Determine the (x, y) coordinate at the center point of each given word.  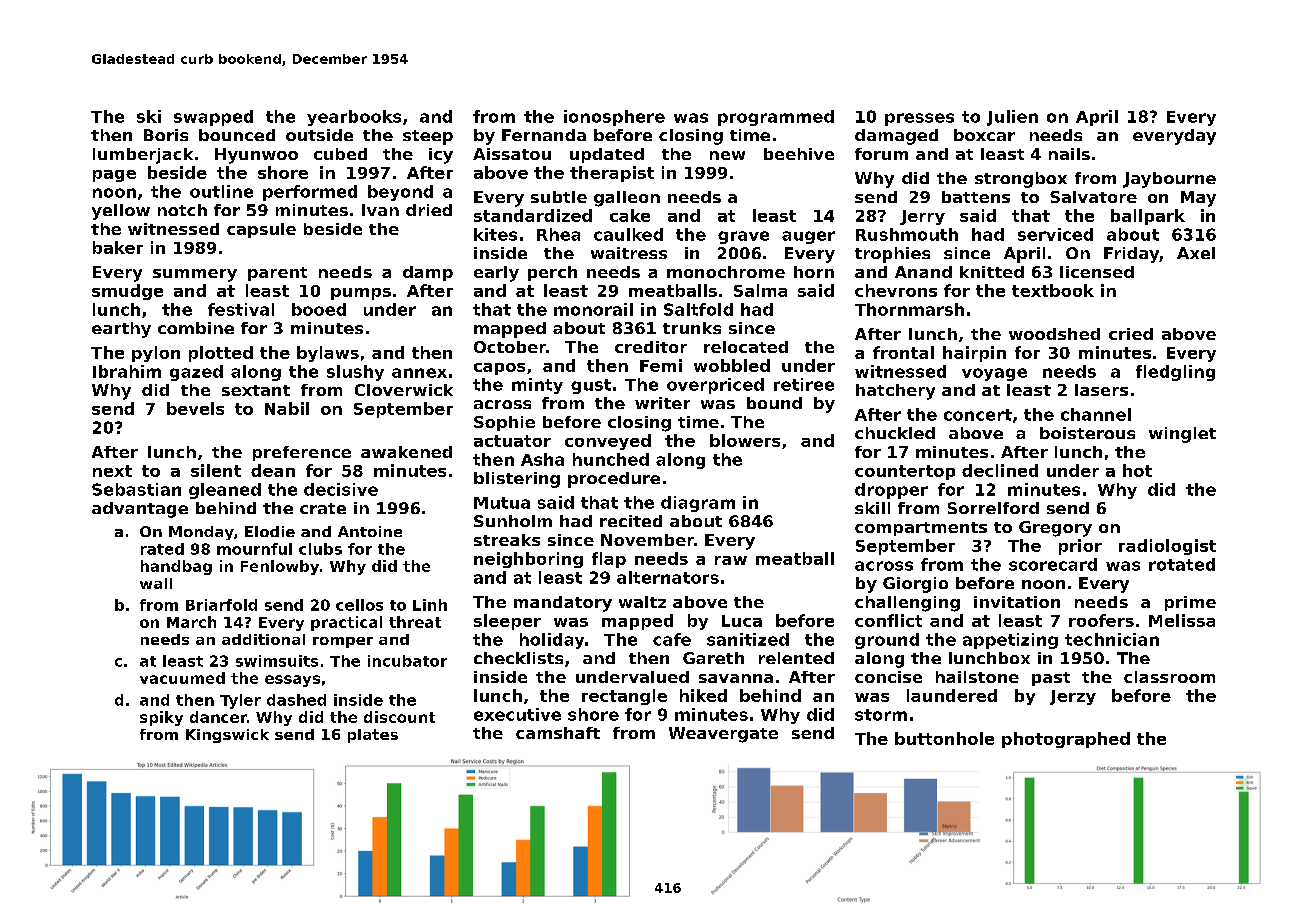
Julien (1012, 118)
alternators (668, 577)
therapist (612, 174)
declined (1000, 470)
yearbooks (354, 118)
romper (343, 642)
